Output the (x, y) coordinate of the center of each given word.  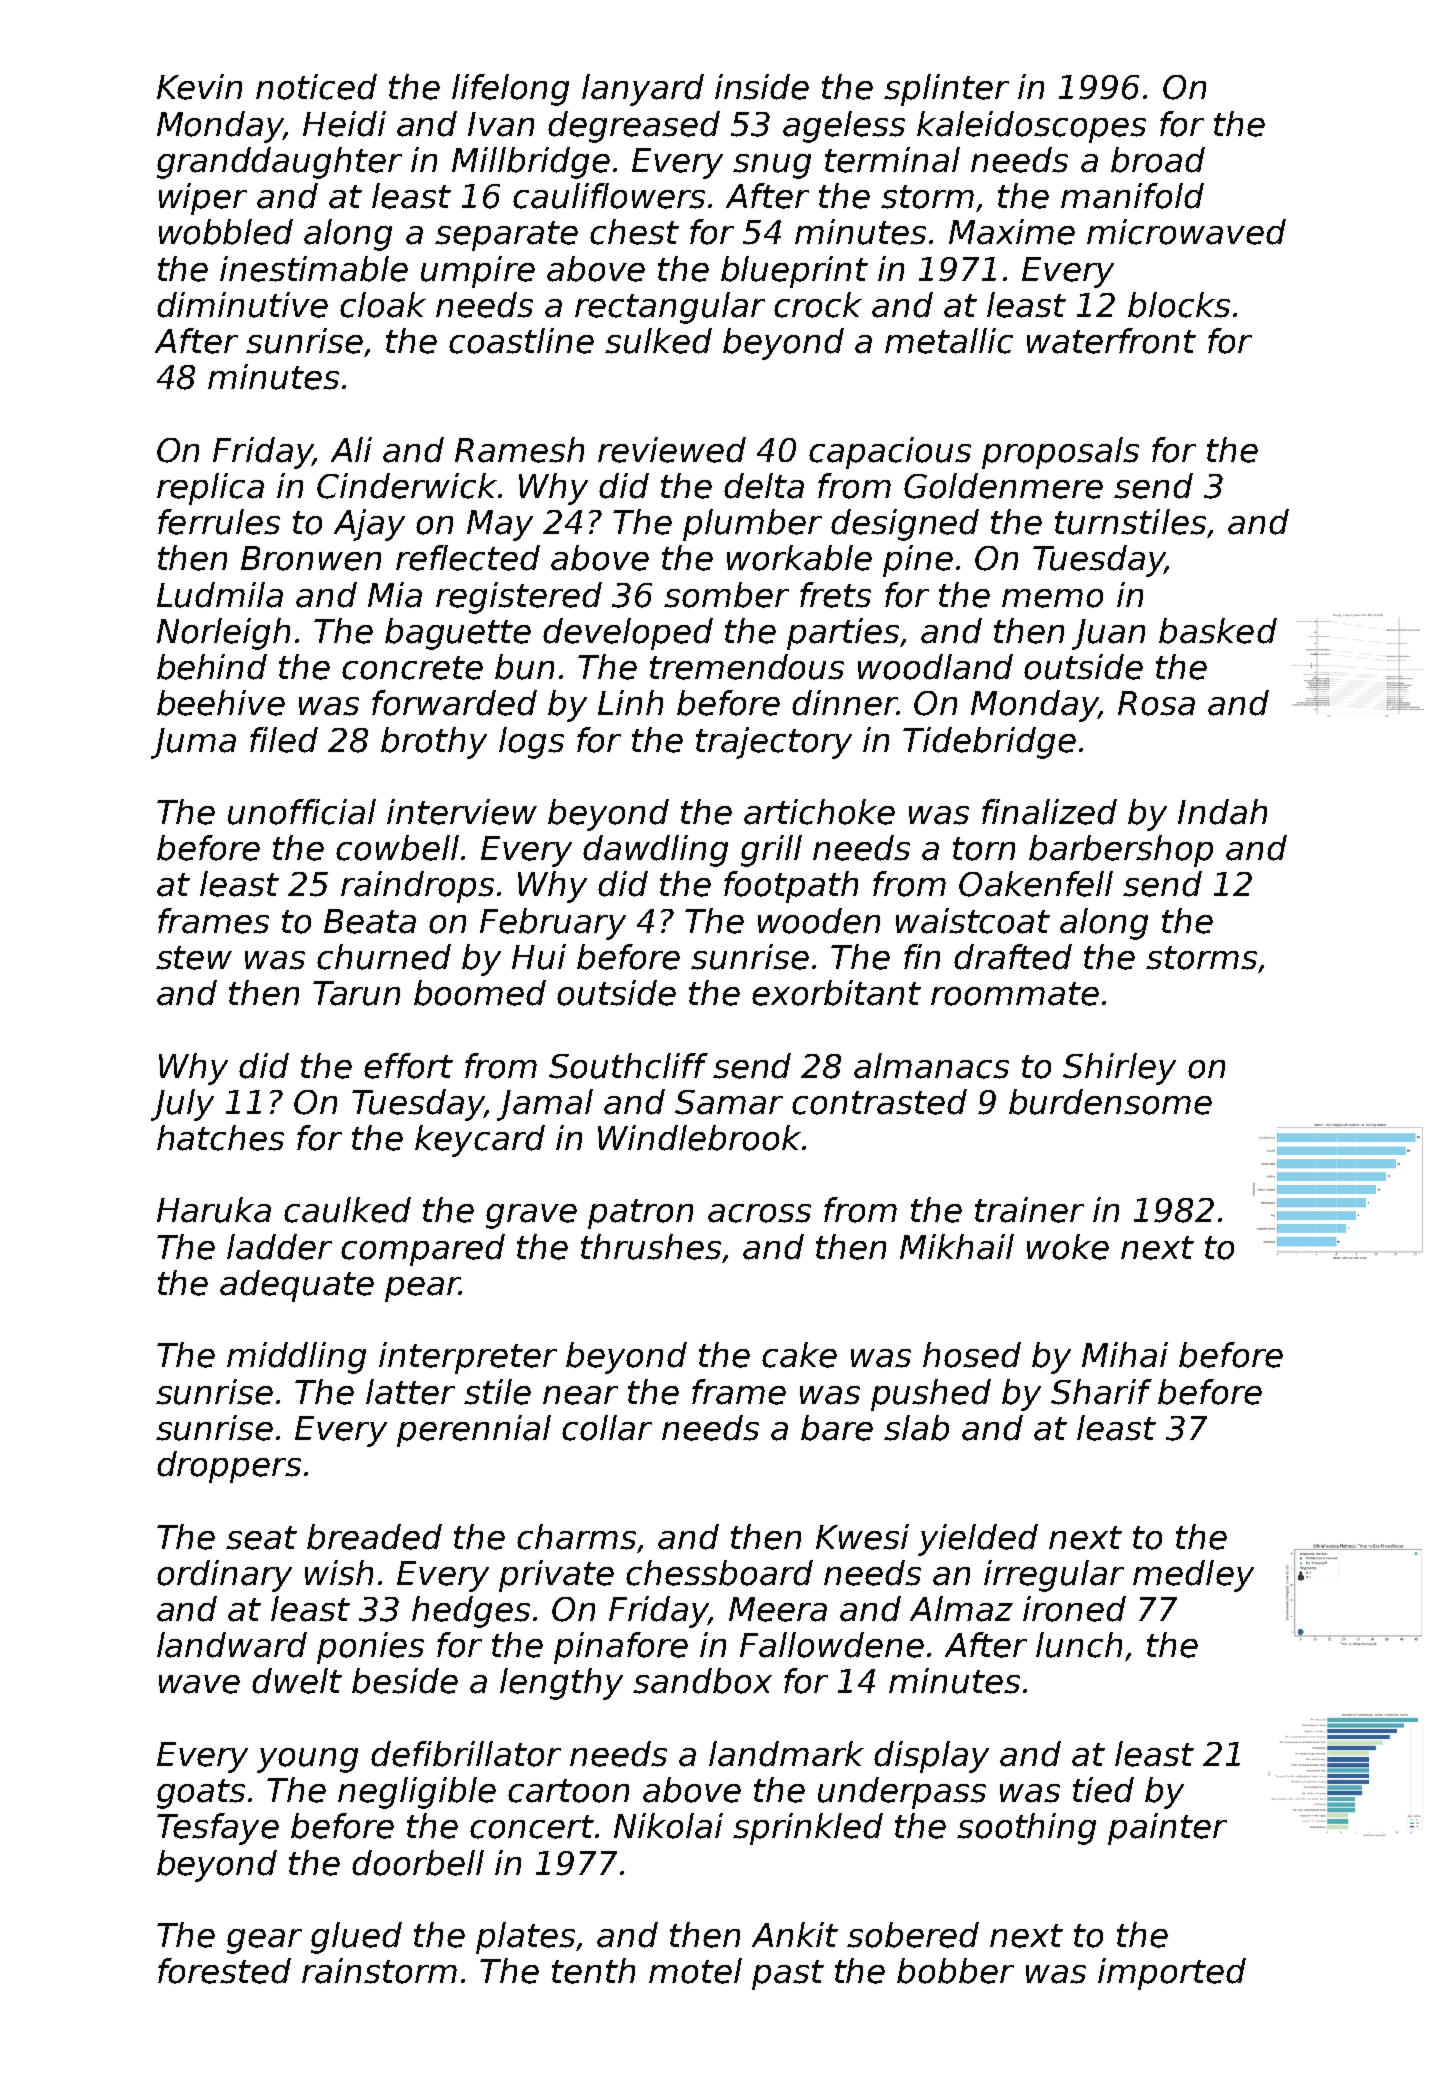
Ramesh (519, 450)
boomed (480, 993)
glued (356, 1938)
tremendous (747, 667)
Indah (1222, 812)
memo (1052, 598)
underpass (902, 1793)
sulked (658, 341)
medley (1193, 1576)
